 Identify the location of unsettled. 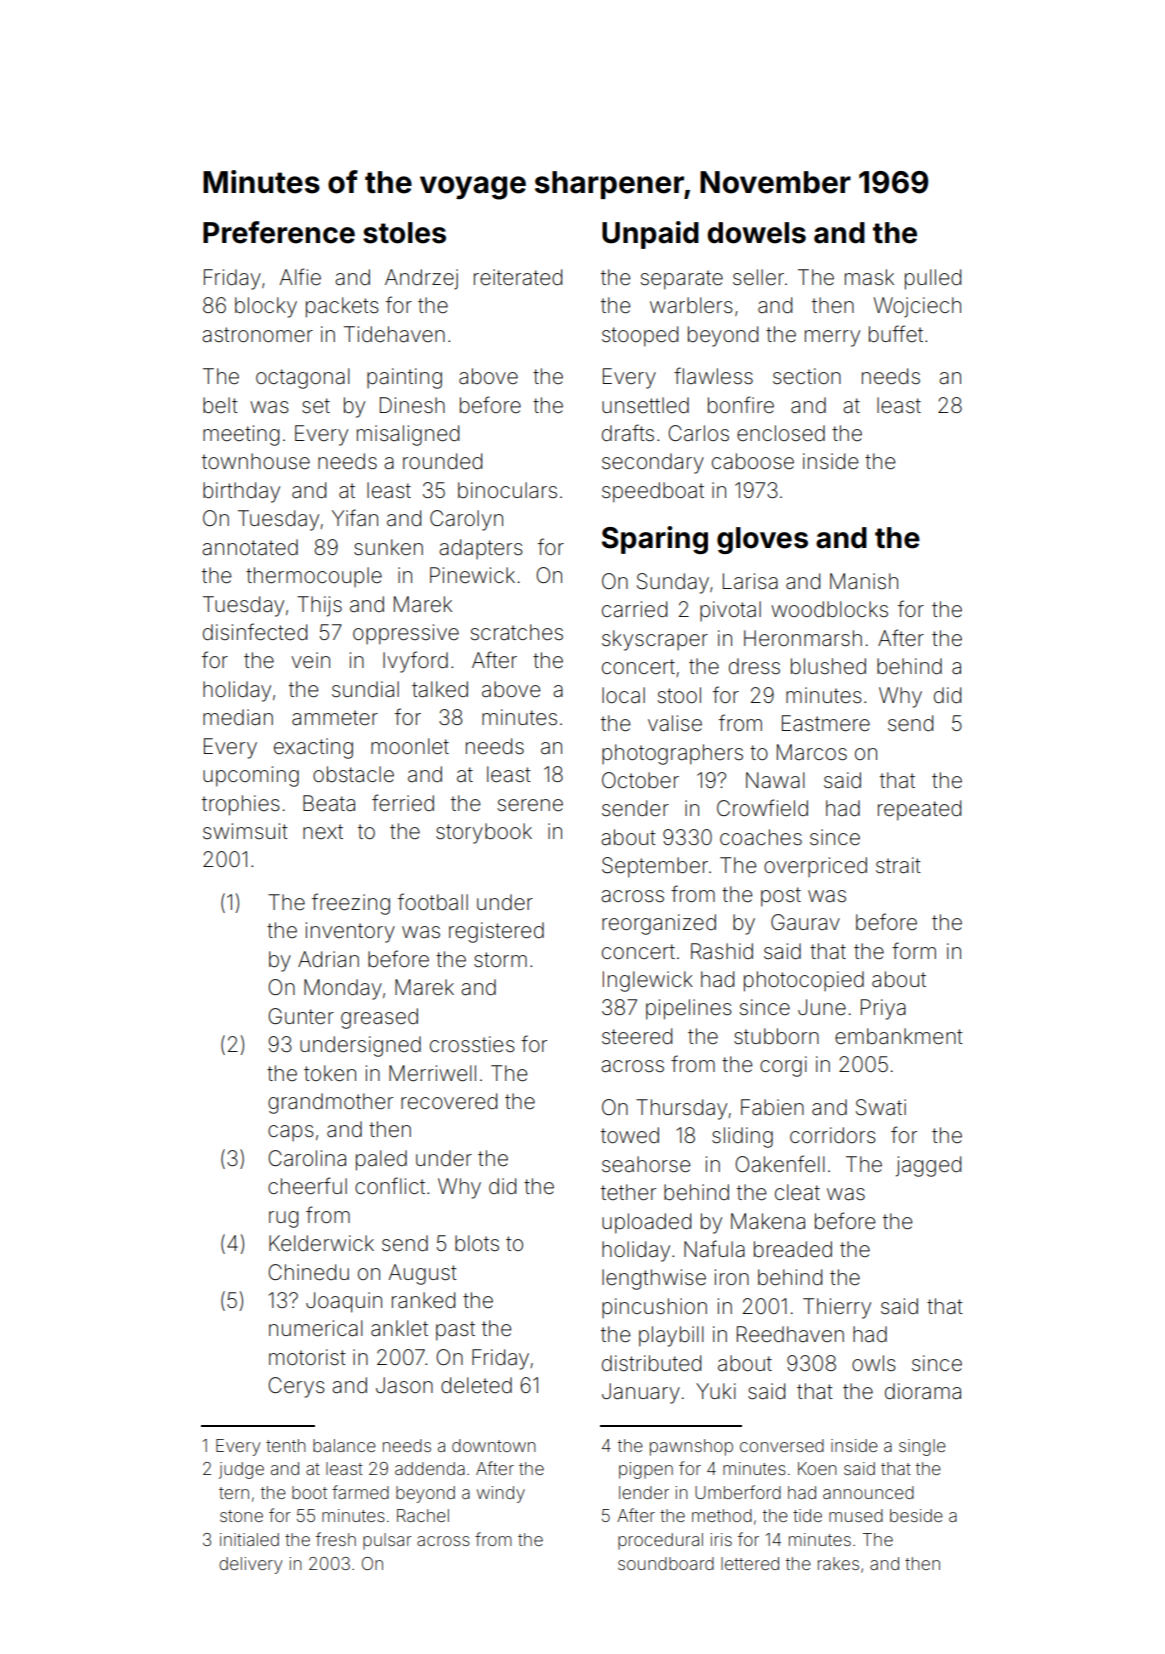
(645, 405).
